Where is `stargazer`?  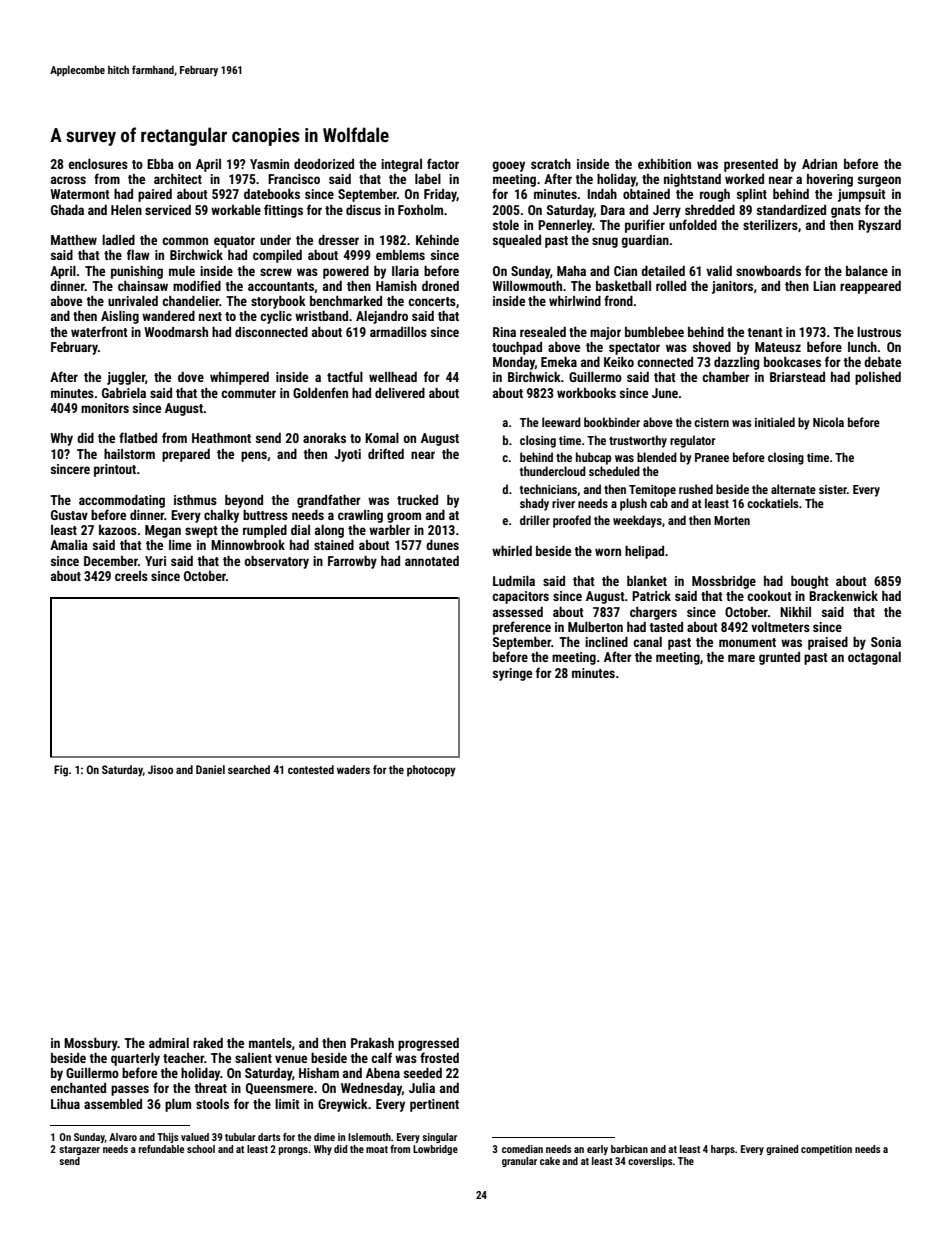 stargazer is located at coordinates (79, 1150).
